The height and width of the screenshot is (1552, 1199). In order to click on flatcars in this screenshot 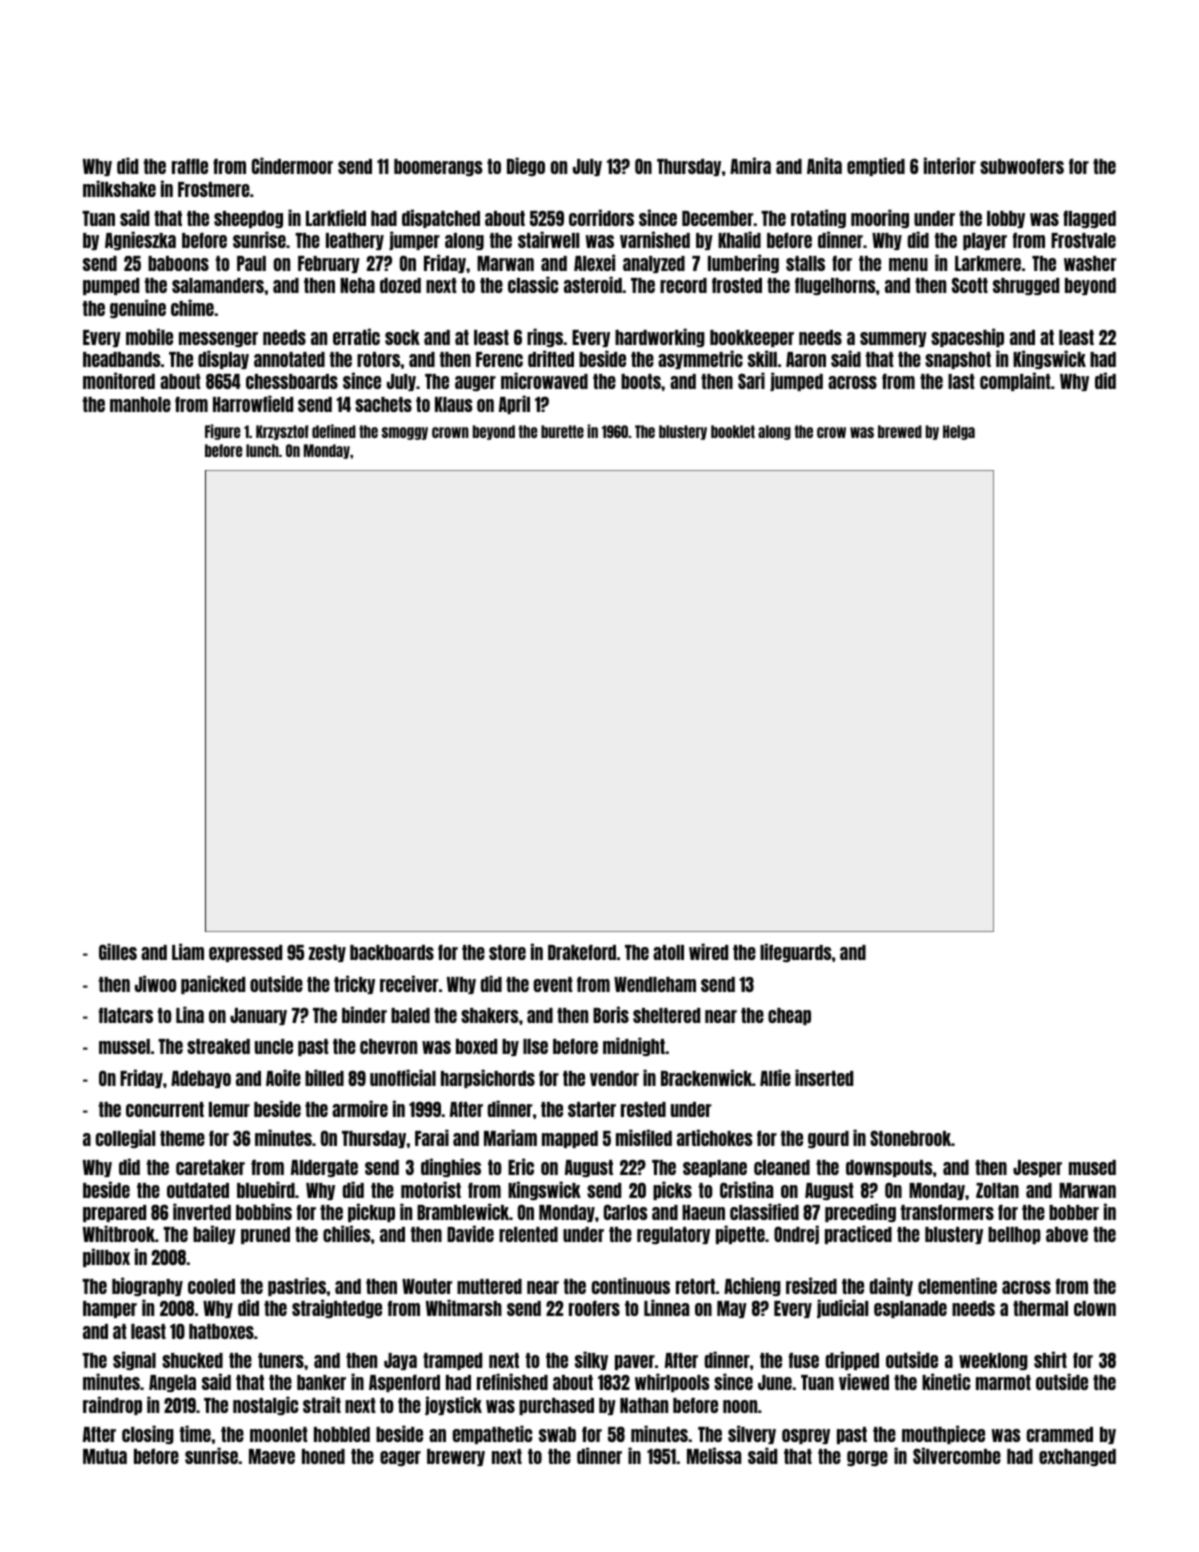, I will do `click(126, 1015)`.
